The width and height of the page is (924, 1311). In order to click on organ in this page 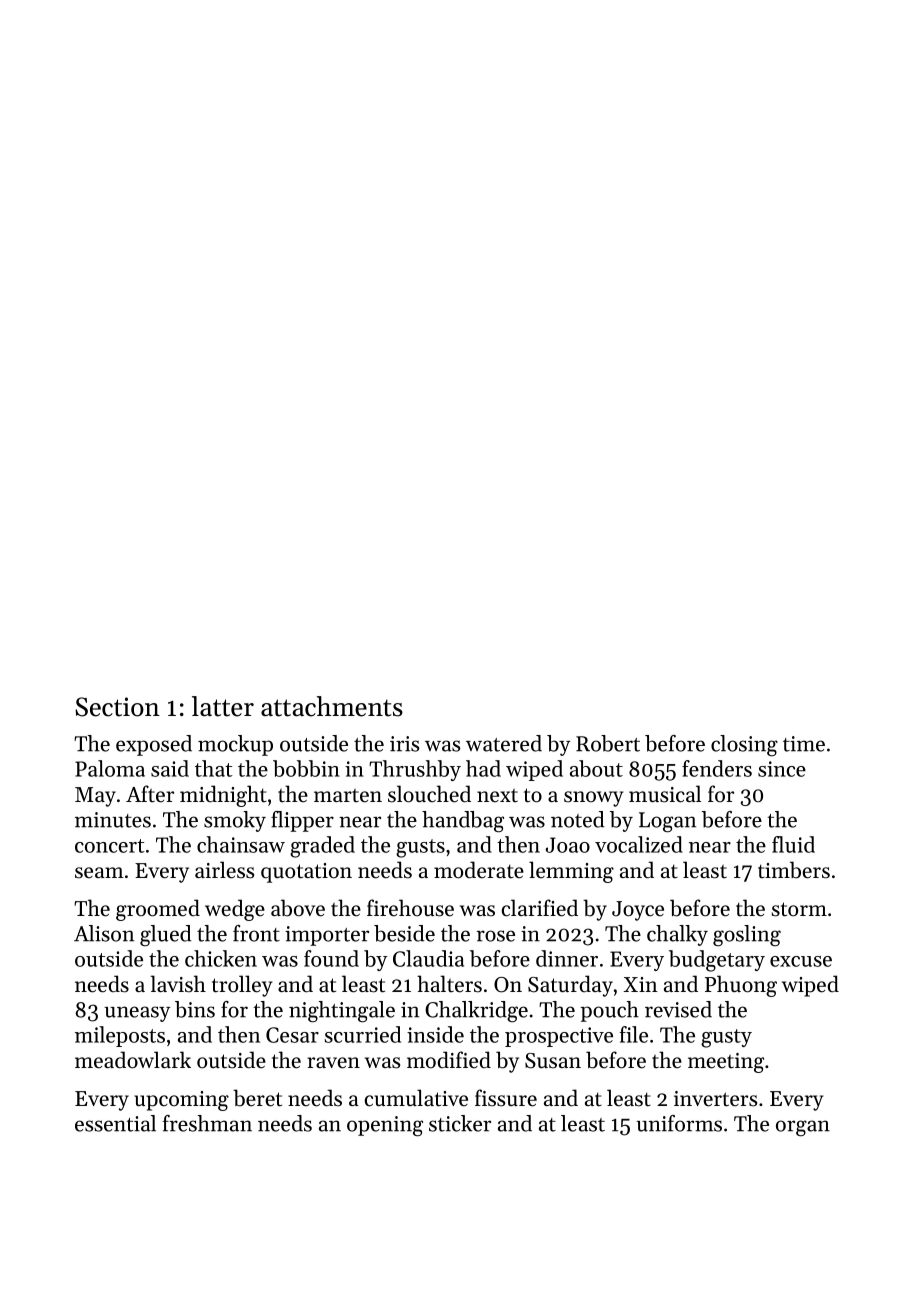, I will do `click(803, 1128)`.
